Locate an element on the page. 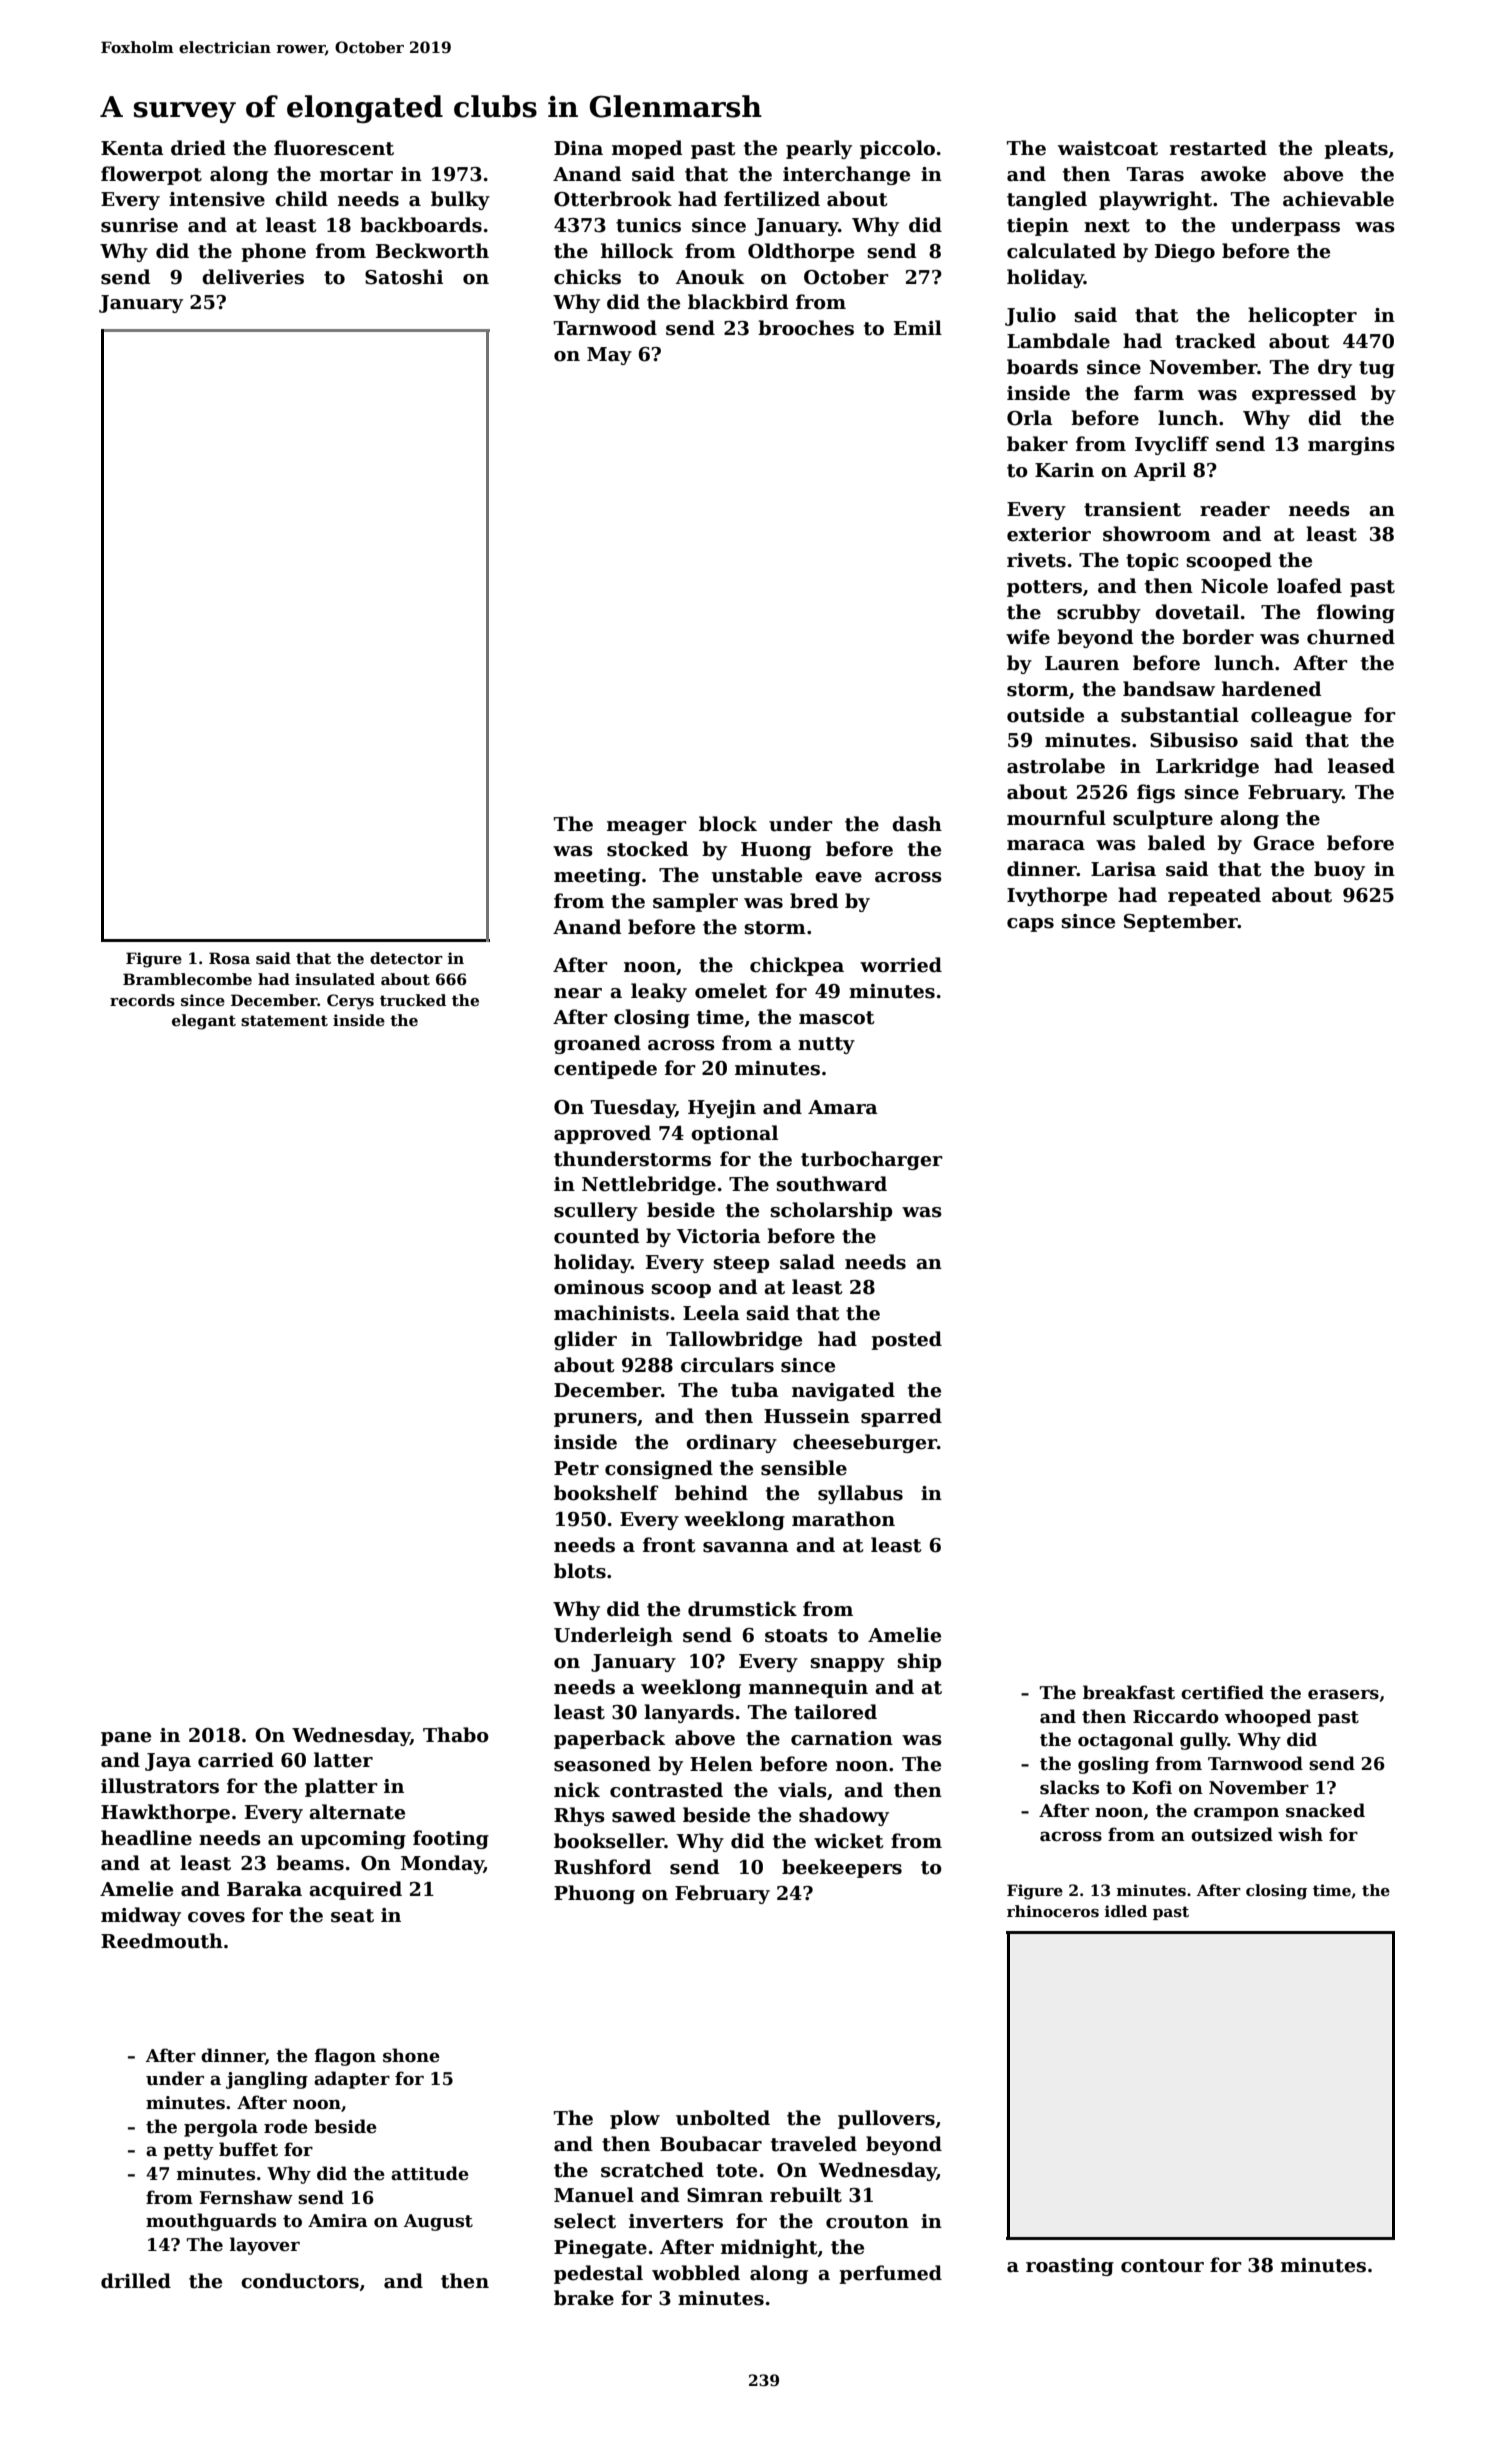 This page has height=2464, width=1496. Larkridge is located at coordinates (1207, 767).
